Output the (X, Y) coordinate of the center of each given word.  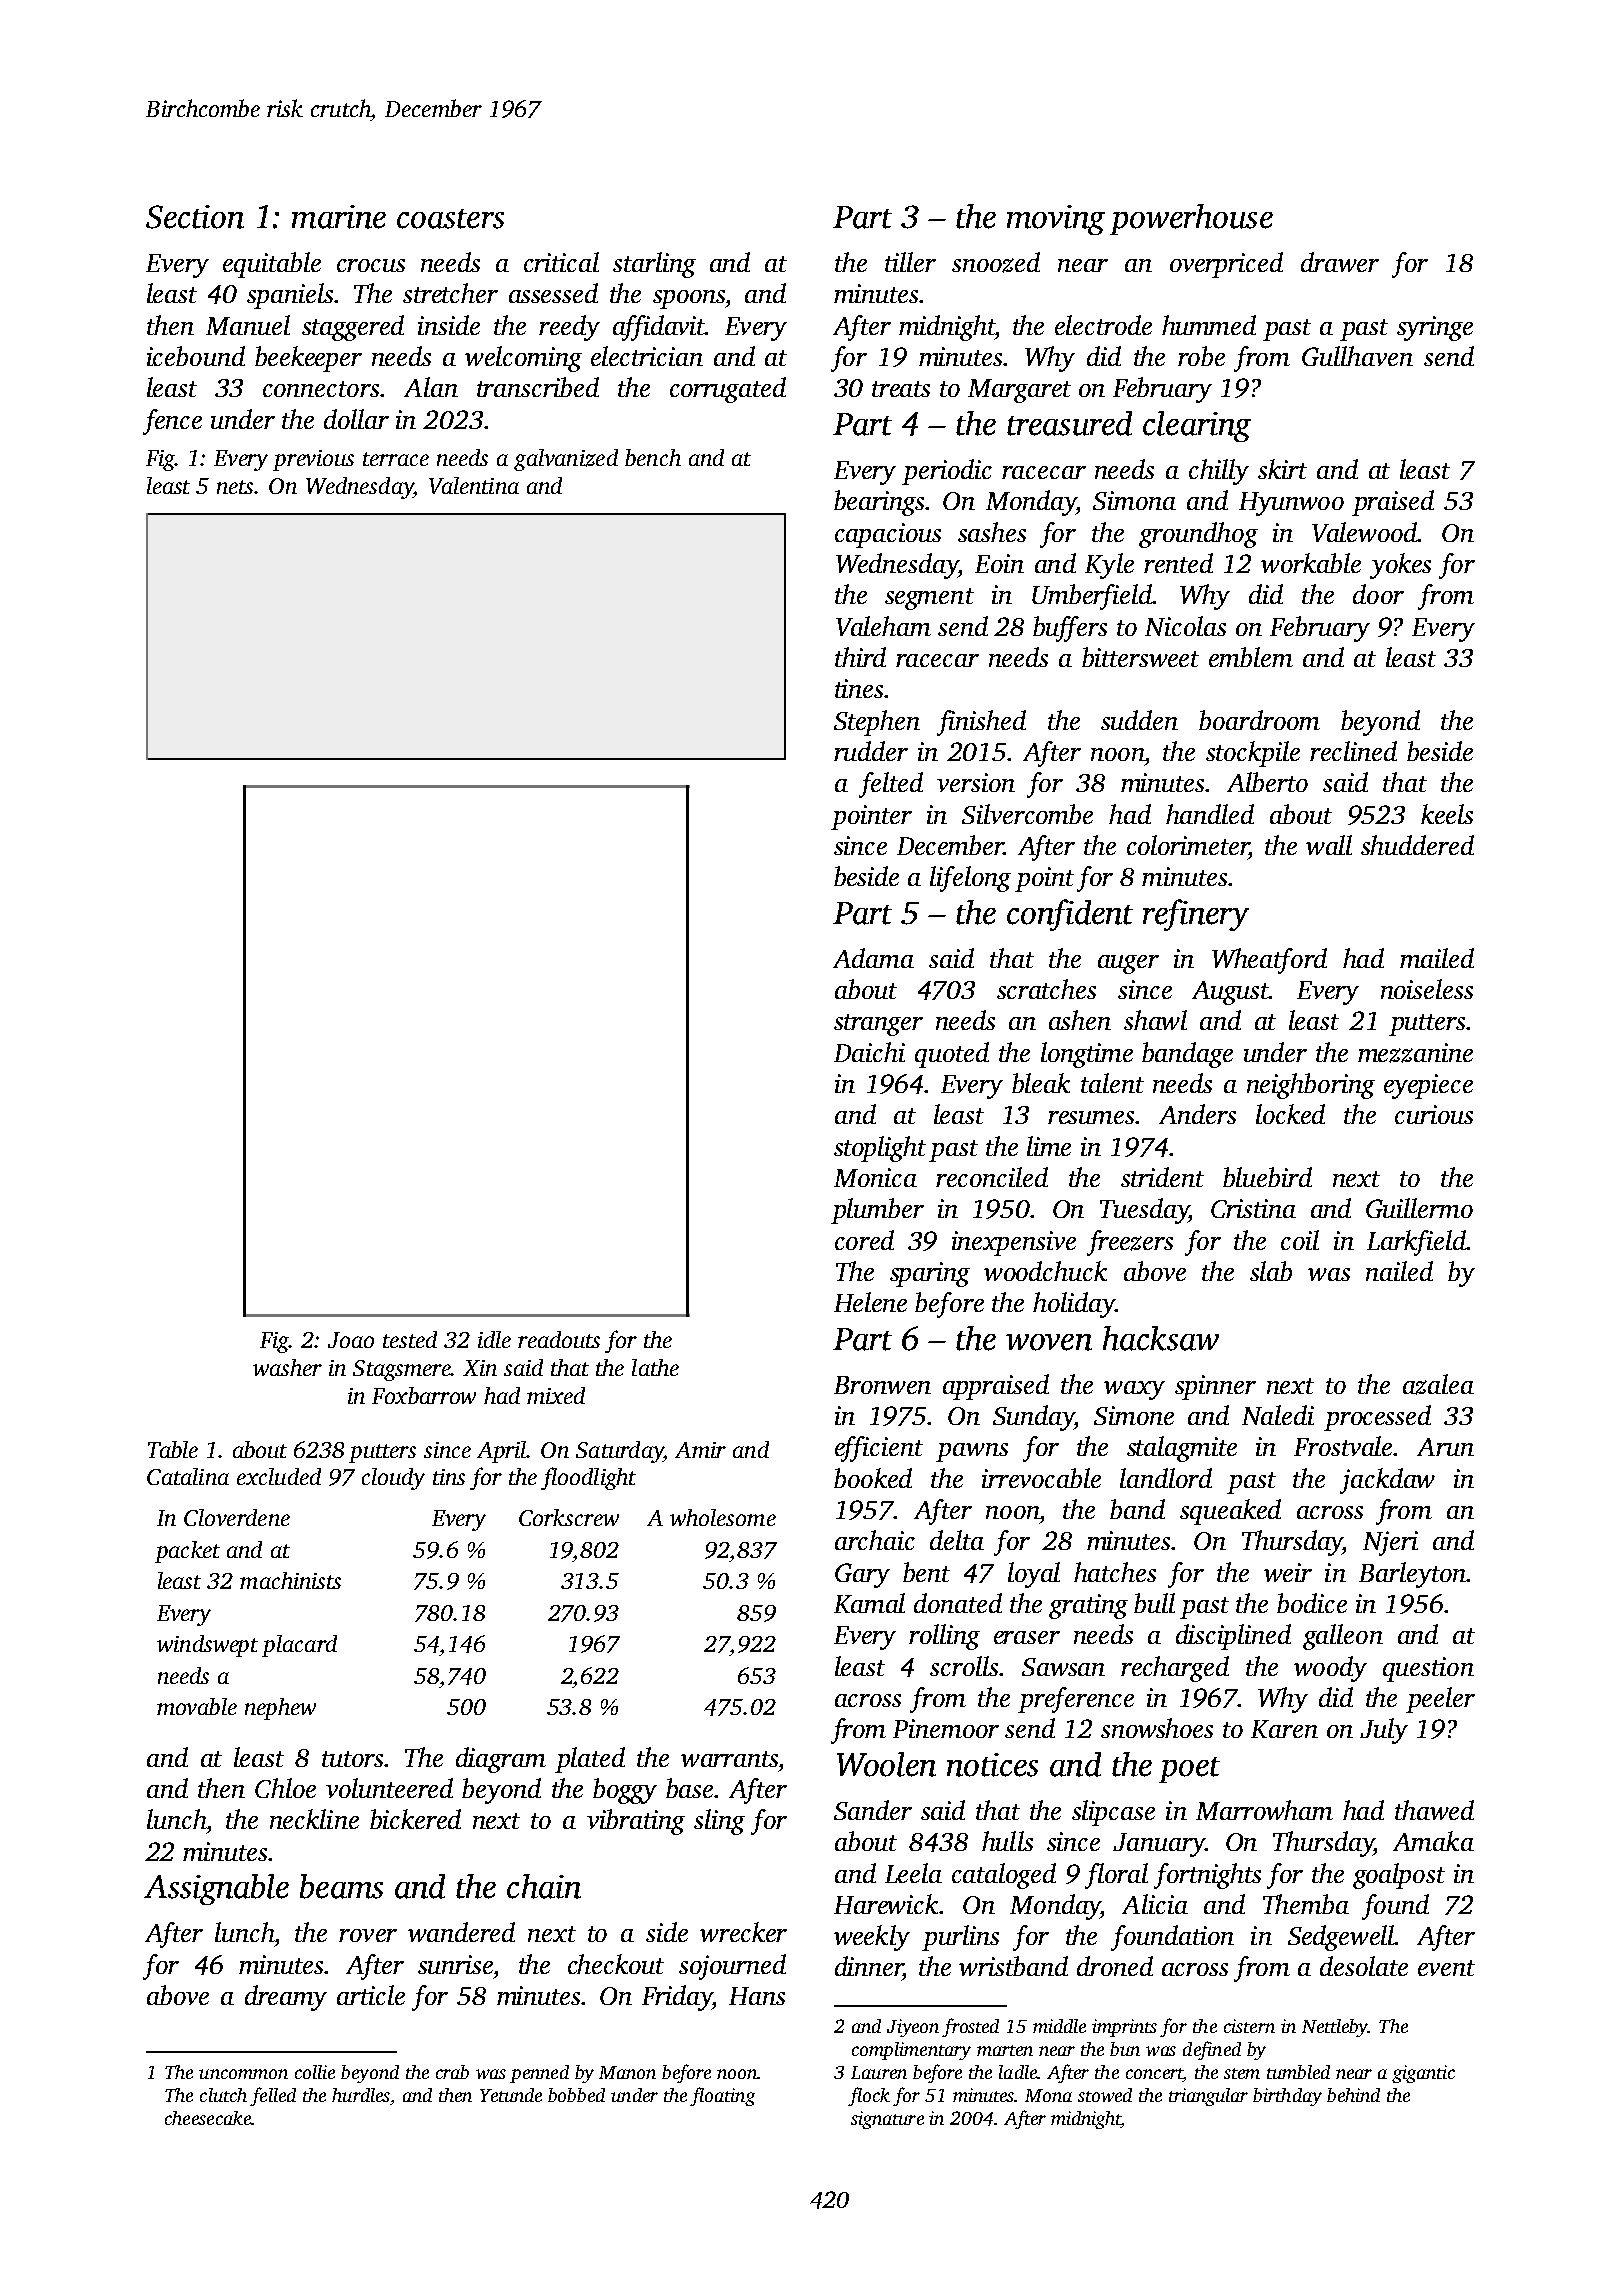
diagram (501, 1760)
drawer (1340, 262)
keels (1447, 814)
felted (891, 785)
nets (236, 487)
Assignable (216, 1889)
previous (313, 460)
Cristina (1253, 1208)
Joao (351, 1340)
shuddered (1417, 845)
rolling (944, 1637)
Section (195, 217)
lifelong (970, 879)
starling (654, 265)
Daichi (869, 1052)
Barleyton (1413, 1575)
